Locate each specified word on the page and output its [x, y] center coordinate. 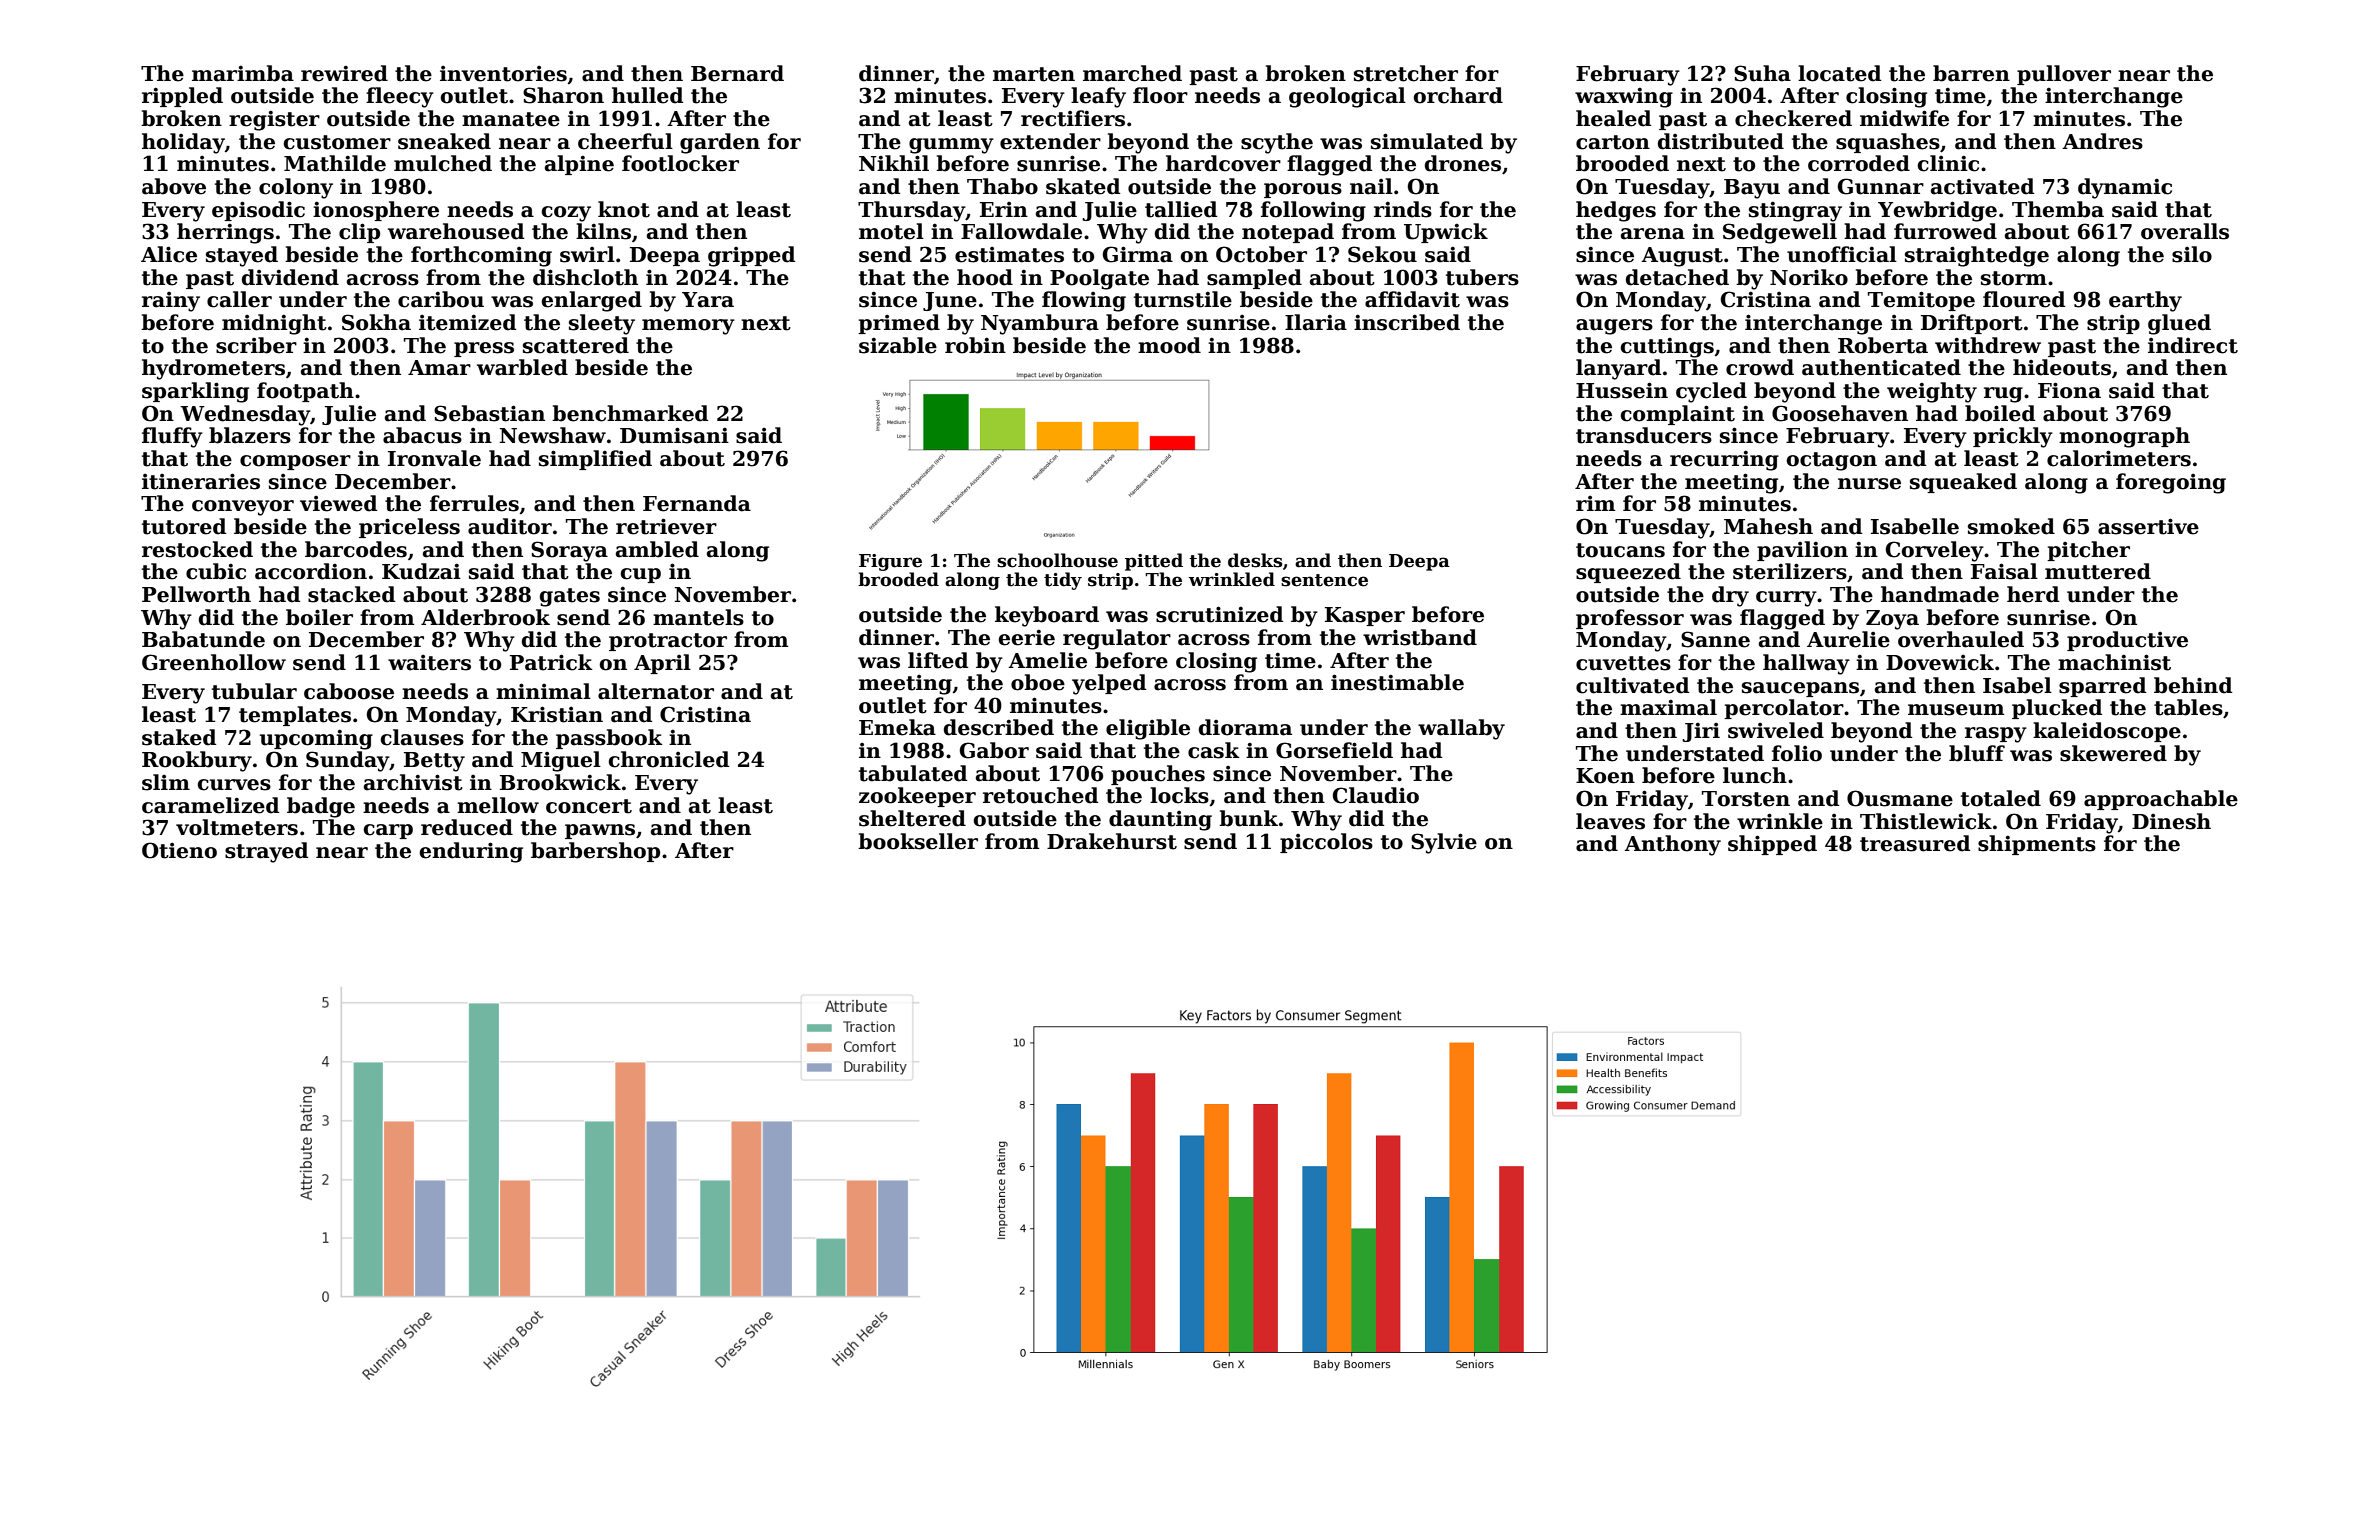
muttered [2098, 571]
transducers [1644, 435]
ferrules [474, 503]
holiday [183, 143]
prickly [2013, 437]
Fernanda [697, 503]
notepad [1288, 233]
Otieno [179, 850]
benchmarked [630, 413]
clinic [1948, 163]
